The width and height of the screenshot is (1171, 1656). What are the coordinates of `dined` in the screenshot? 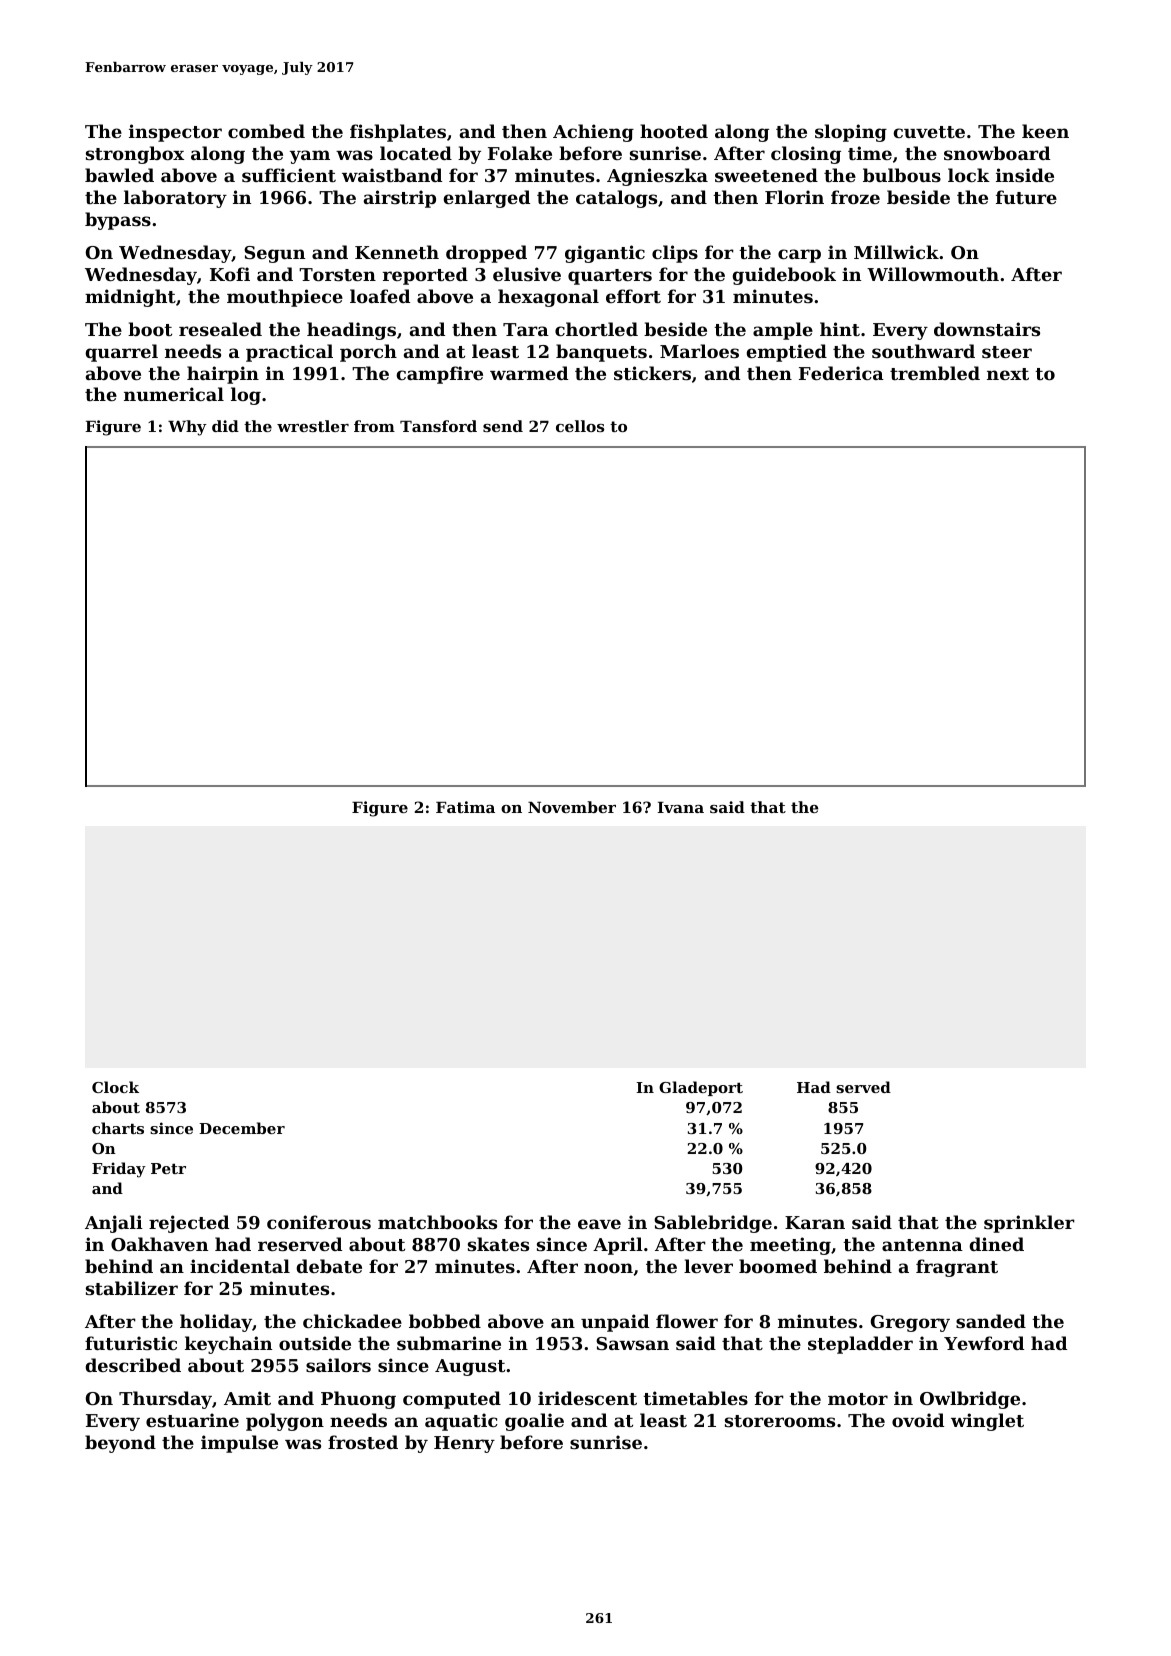 It's located at (996, 1244).
